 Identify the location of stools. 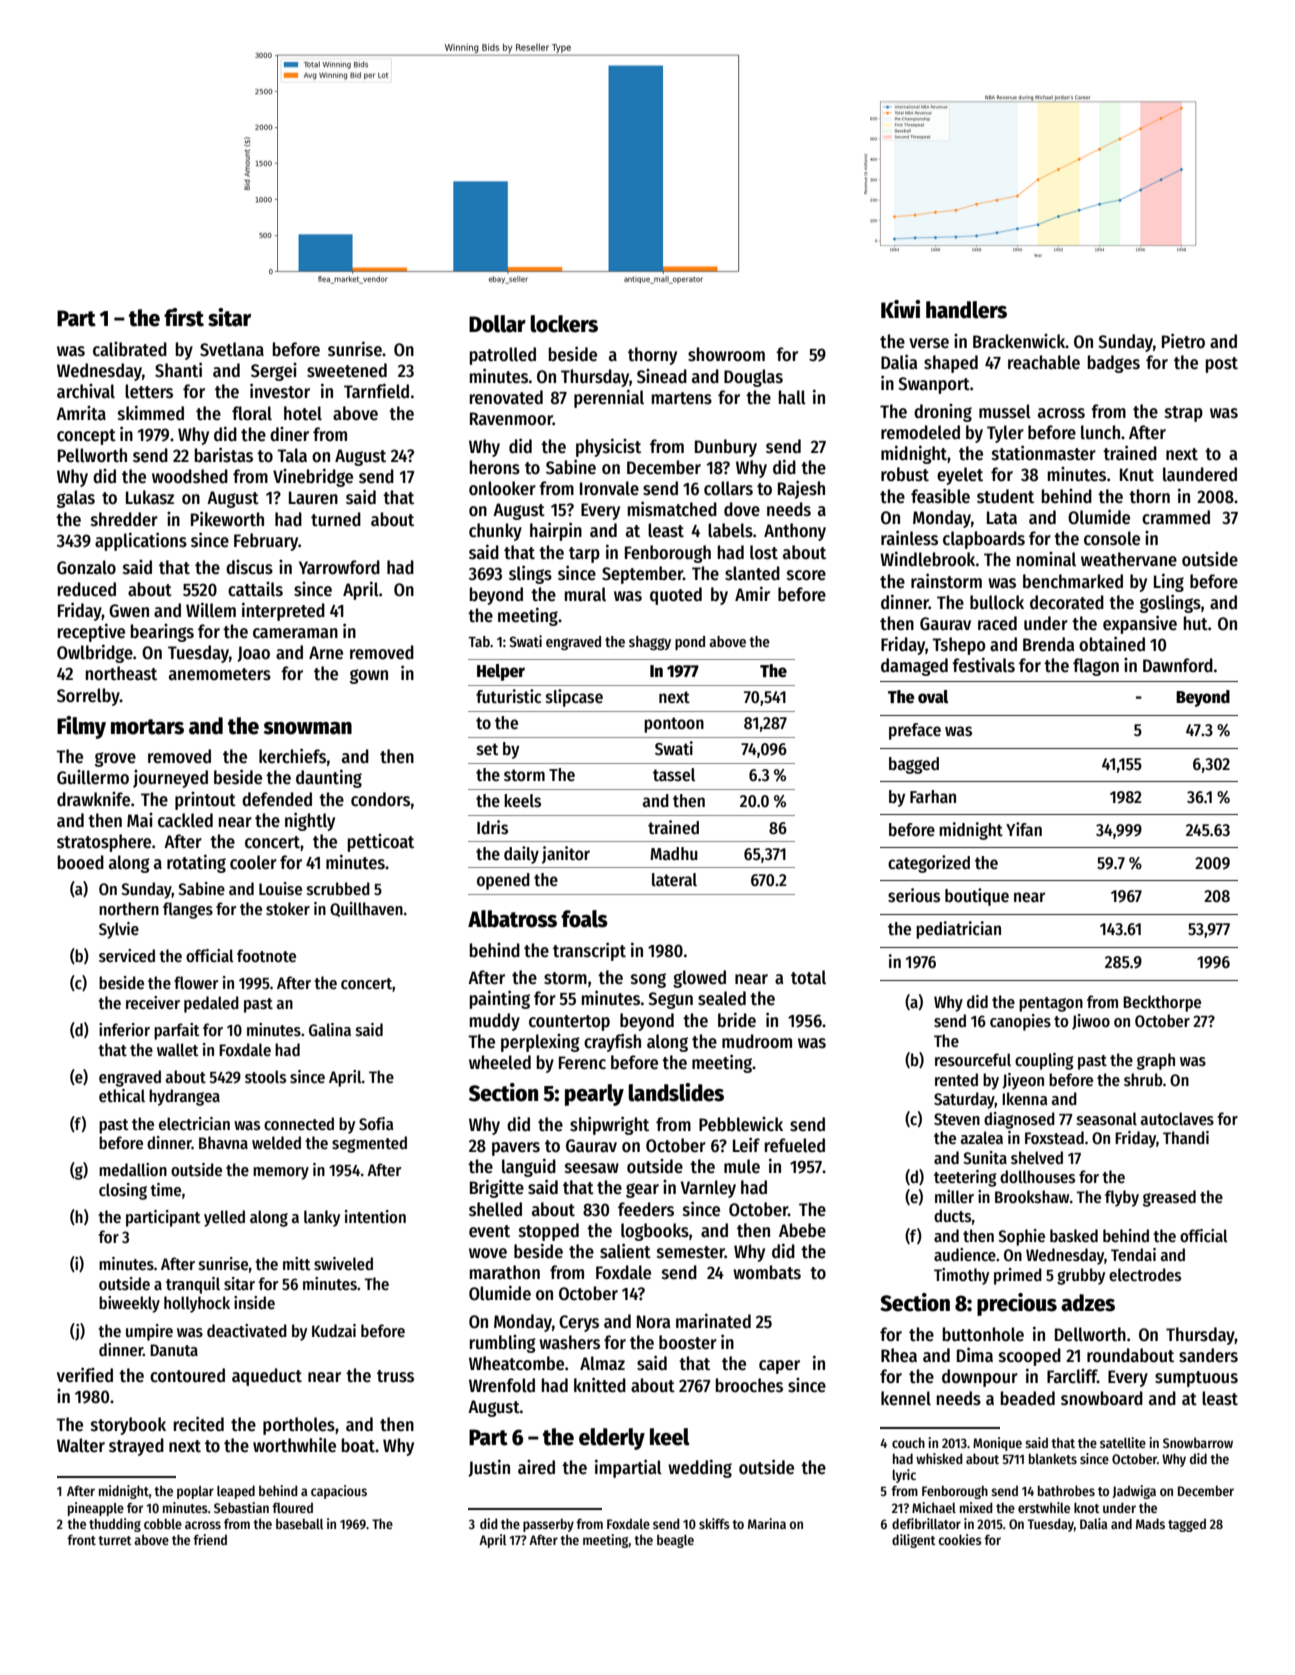
(265, 1077).
